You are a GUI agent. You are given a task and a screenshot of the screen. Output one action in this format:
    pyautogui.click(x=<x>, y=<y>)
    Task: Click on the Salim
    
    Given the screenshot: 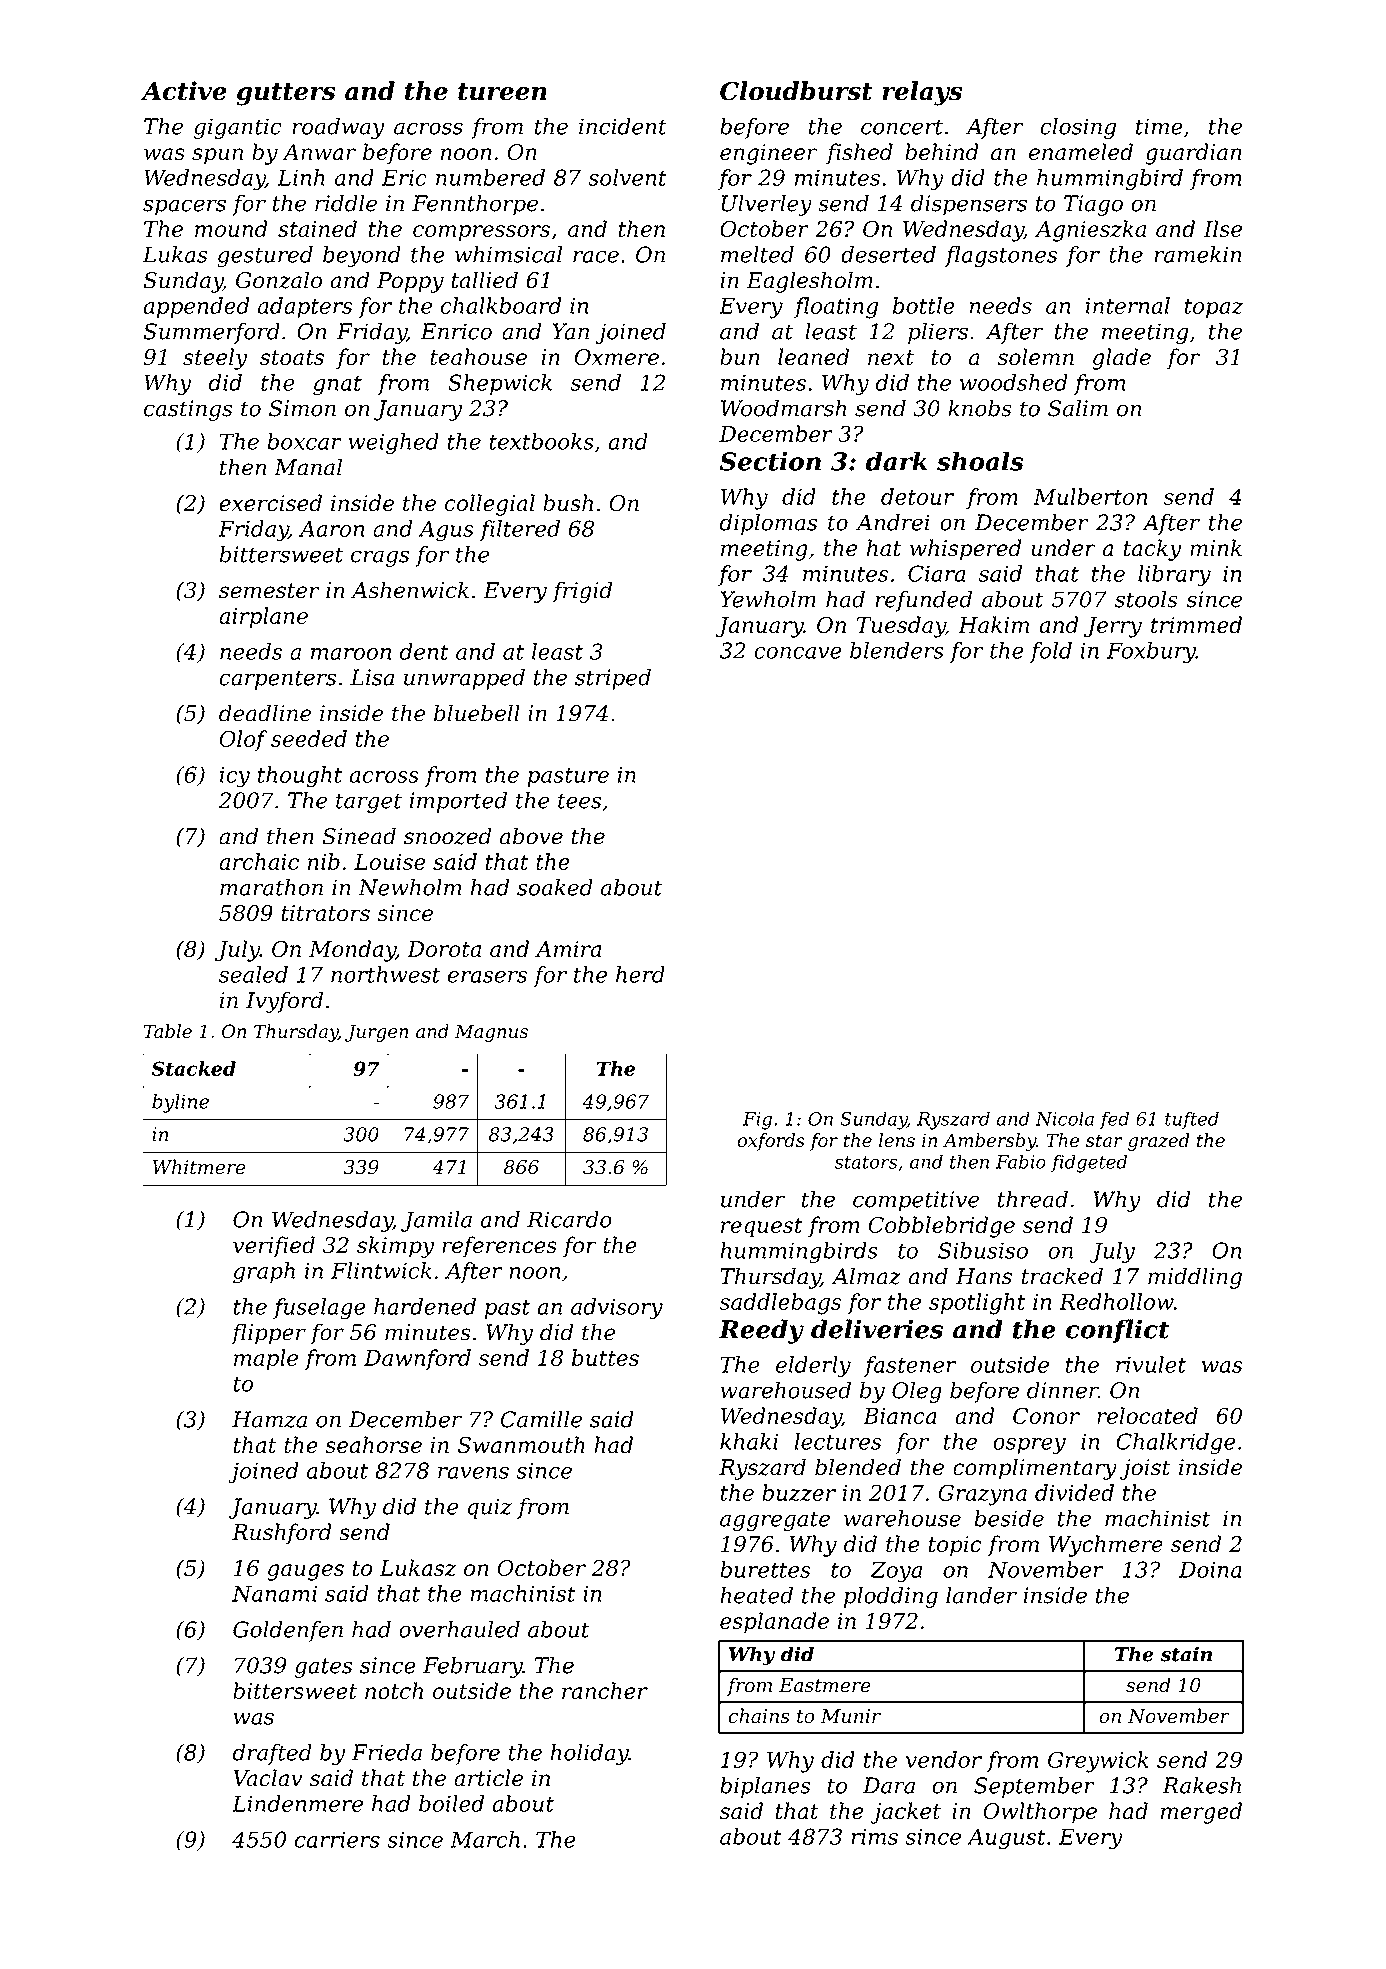 What is the action you would take?
    pyautogui.click(x=1078, y=408)
